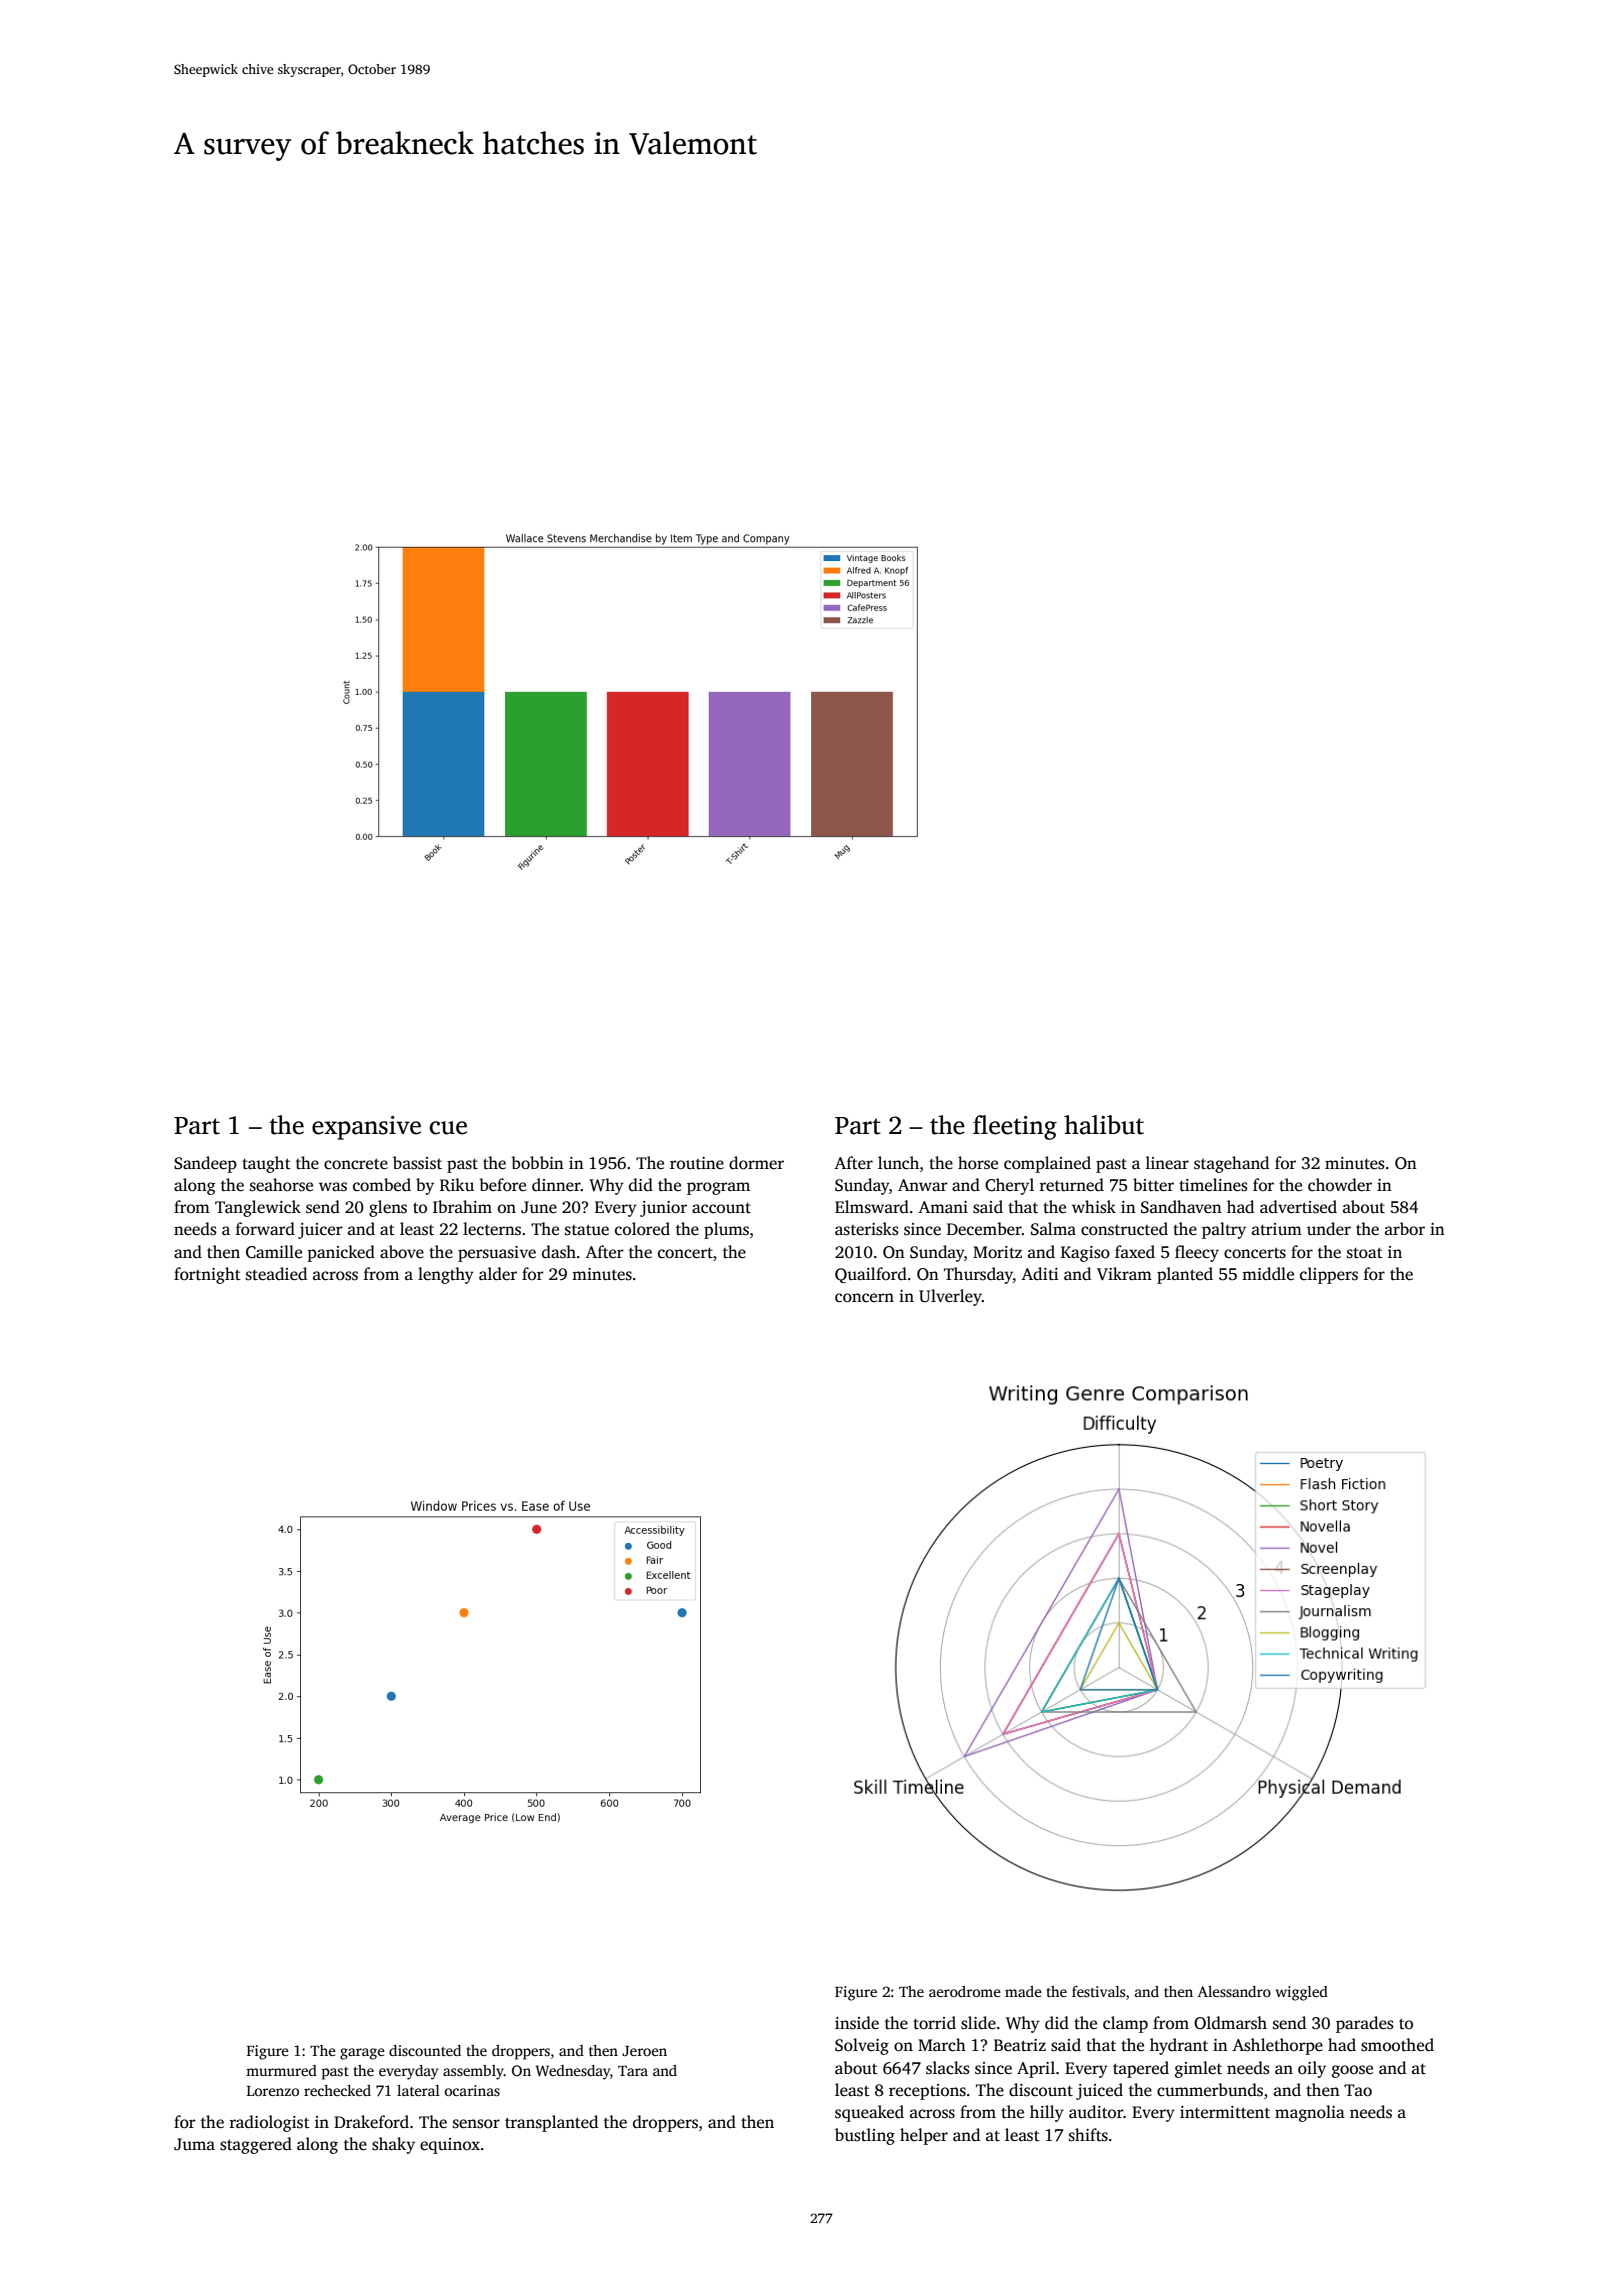 This screenshot has height=2292, width=1620. What do you see at coordinates (644, 2051) in the screenshot?
I see `Jeroen` at bounding box center [644, 2051].
